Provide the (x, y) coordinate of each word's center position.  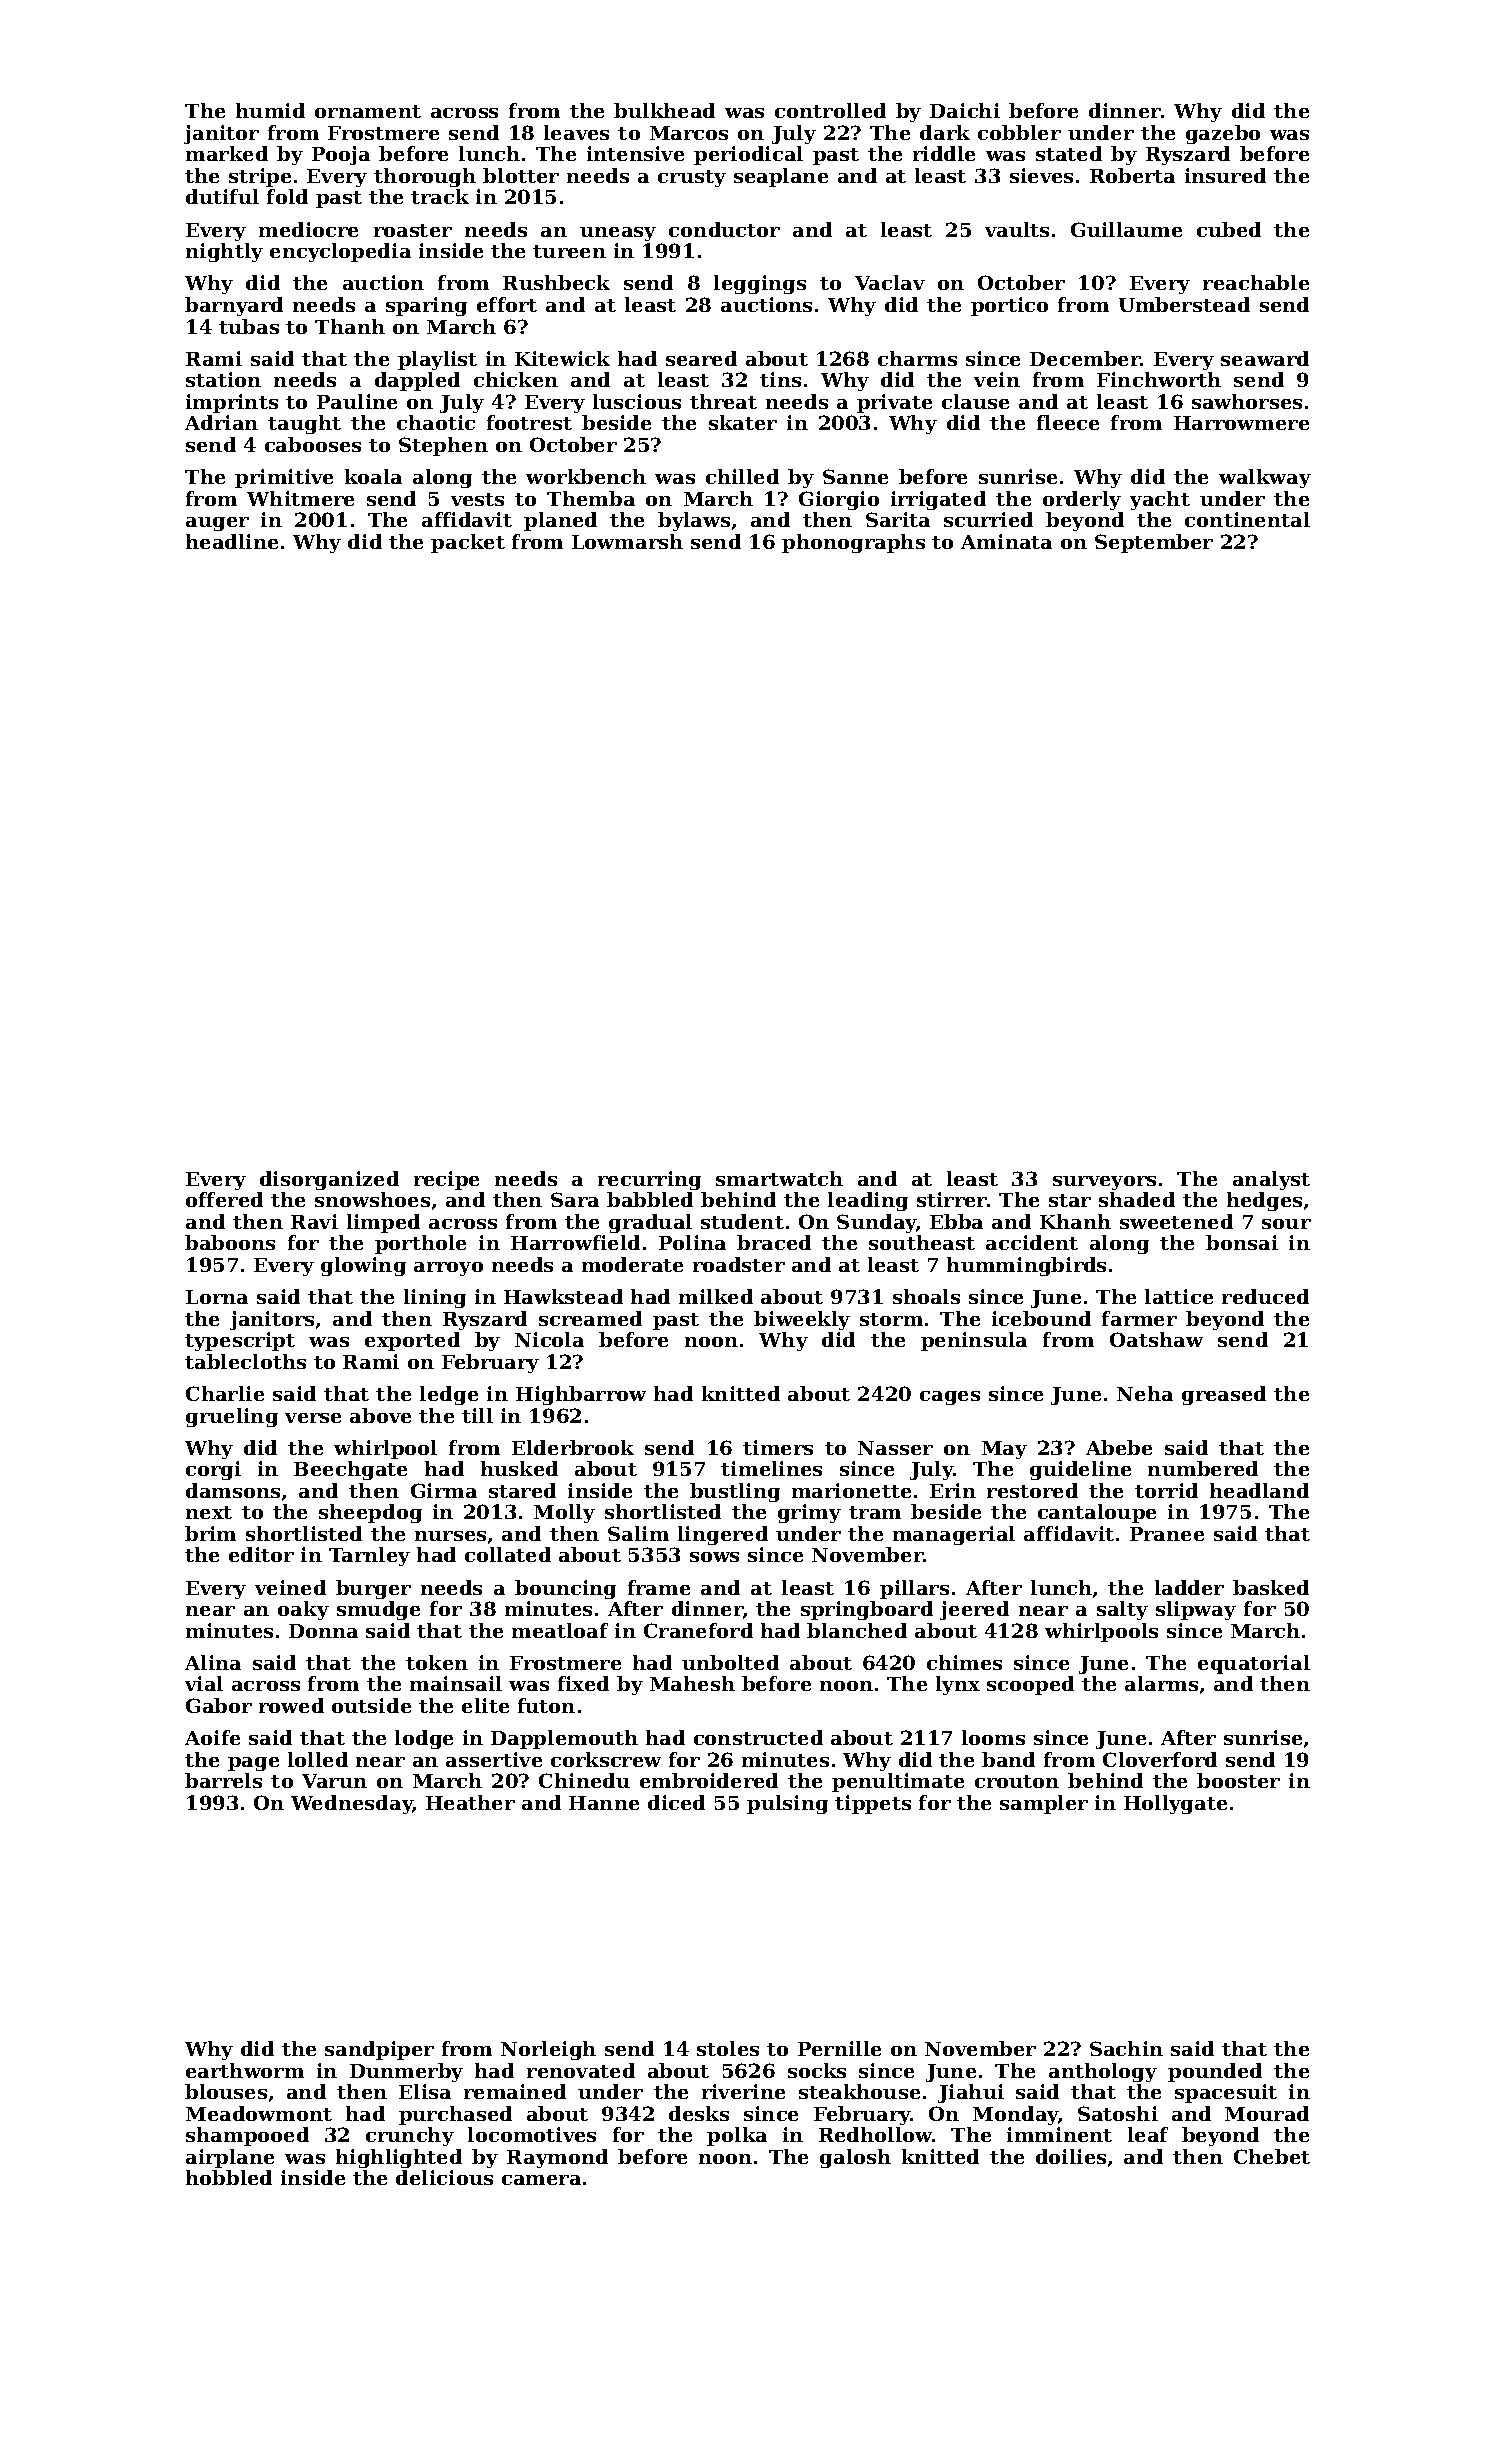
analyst (1271, 1180)
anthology (1103, 2072)
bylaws (694, 521)
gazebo (1223, 134)
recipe (446, 1180)
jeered (974, 1610)
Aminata (1006, 541)
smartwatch (779, 1178)
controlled (830, 110)
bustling (735, 1492)
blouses (226, 2091)
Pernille (839, 2048)
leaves (576, 132)
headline (232, 541)
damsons (233, 1490)
